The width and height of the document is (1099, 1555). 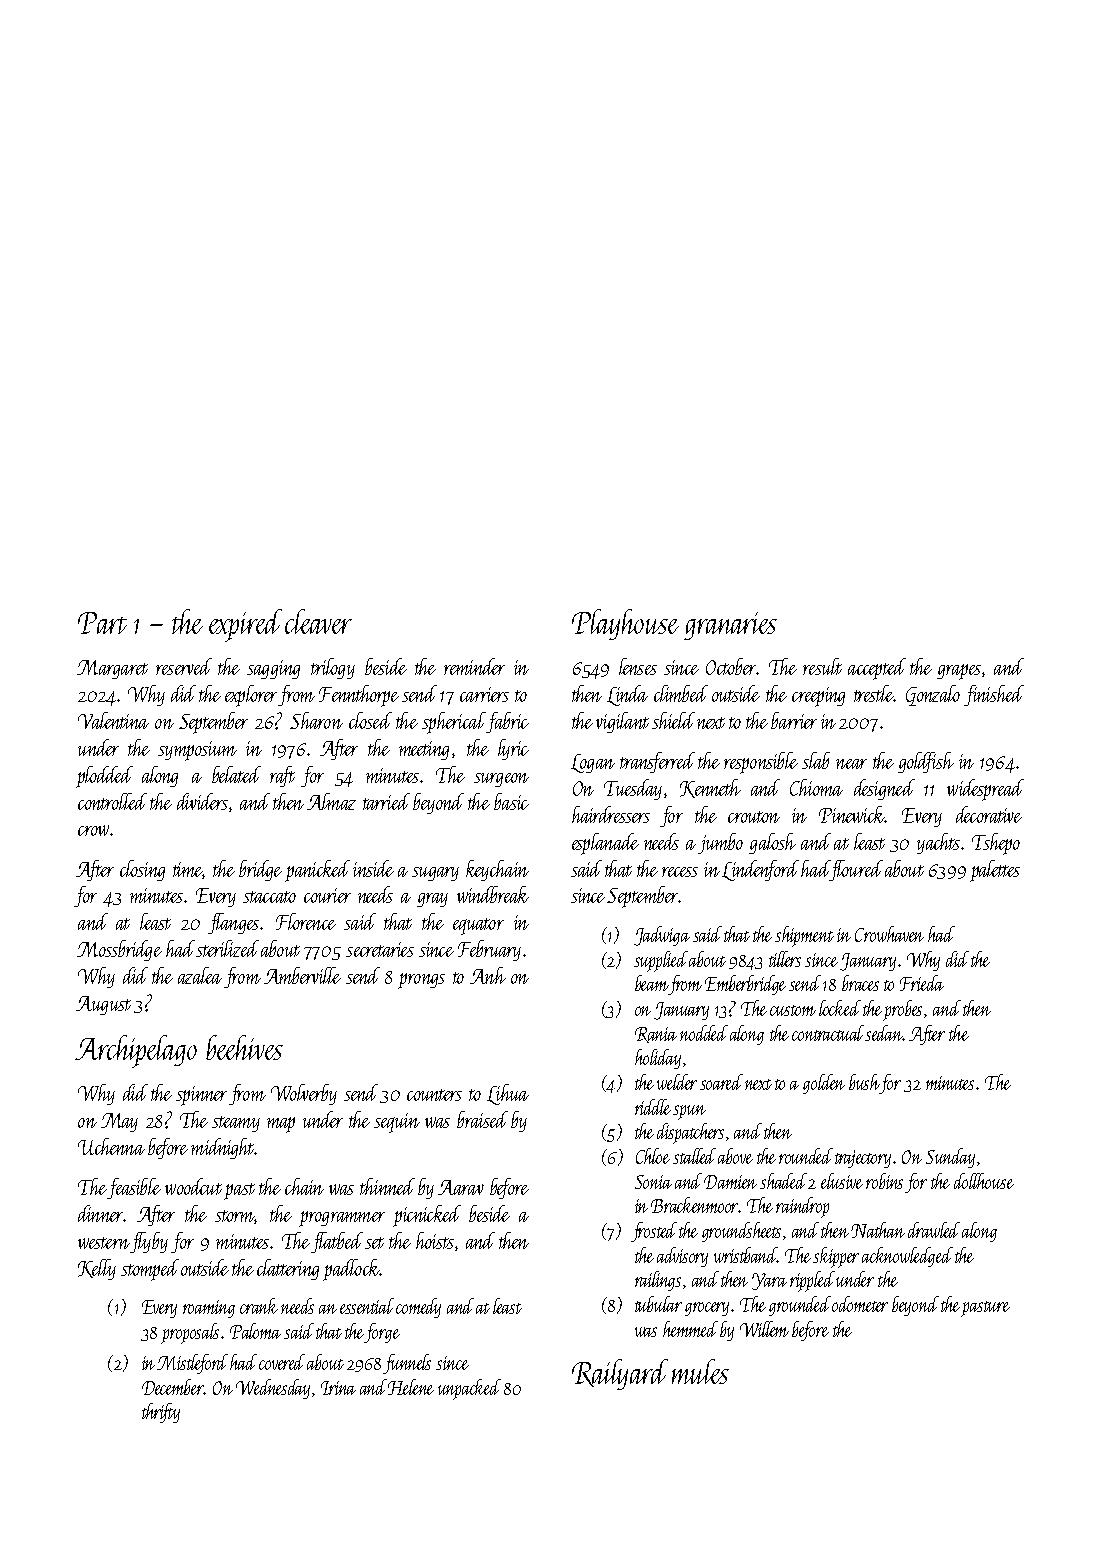 I want to click on basic, so click(x=511, y=801).
